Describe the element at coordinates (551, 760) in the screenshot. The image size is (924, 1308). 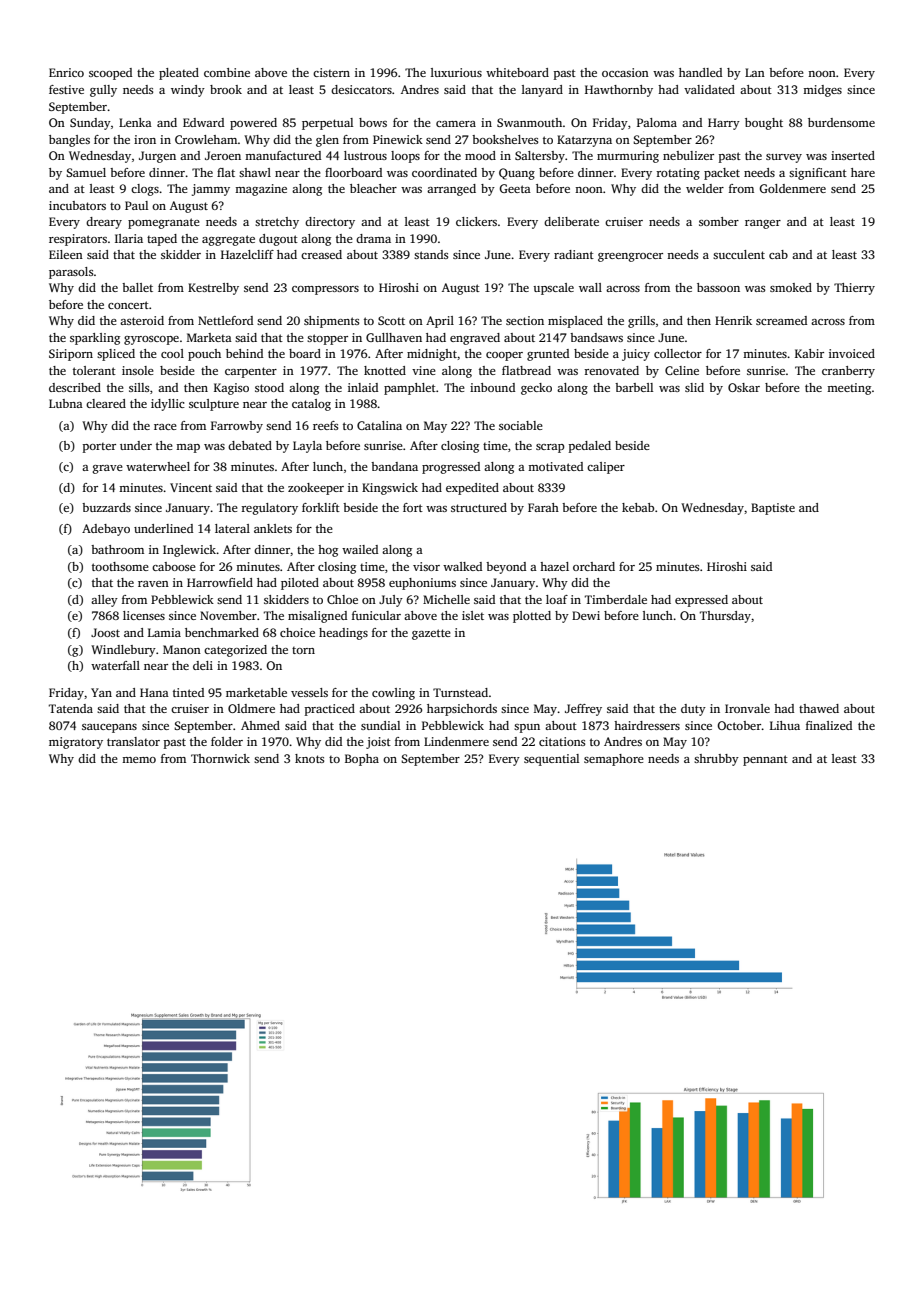
I see `sequential` at that location.
